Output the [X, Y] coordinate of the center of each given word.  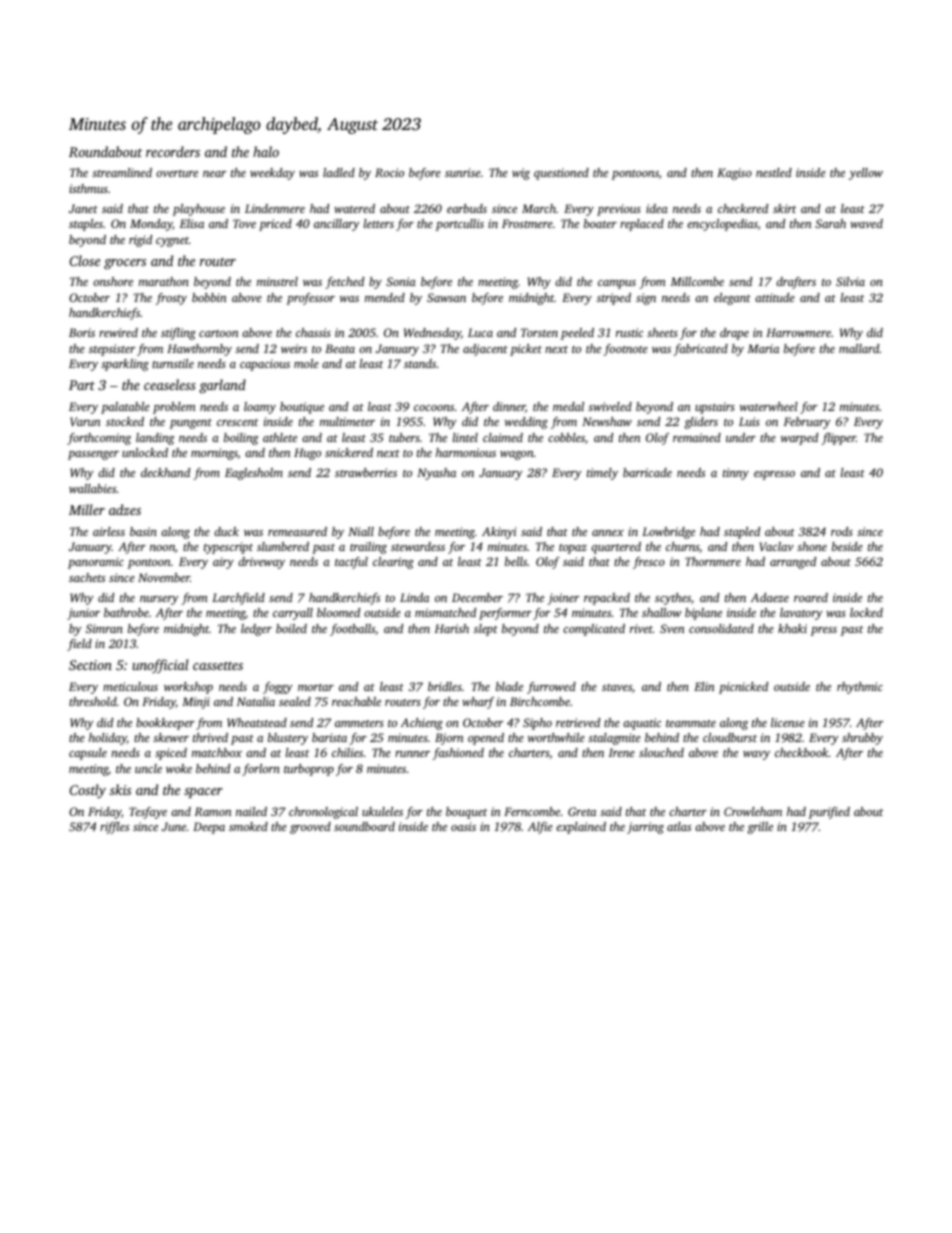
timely [602, 474]
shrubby [862, 739]
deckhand [165, 472]
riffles [114, 828]
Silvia [850, 281]
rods [842, 531]
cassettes [218, 666]
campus [617, 284]
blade [509, 686]
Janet [83, 208]
